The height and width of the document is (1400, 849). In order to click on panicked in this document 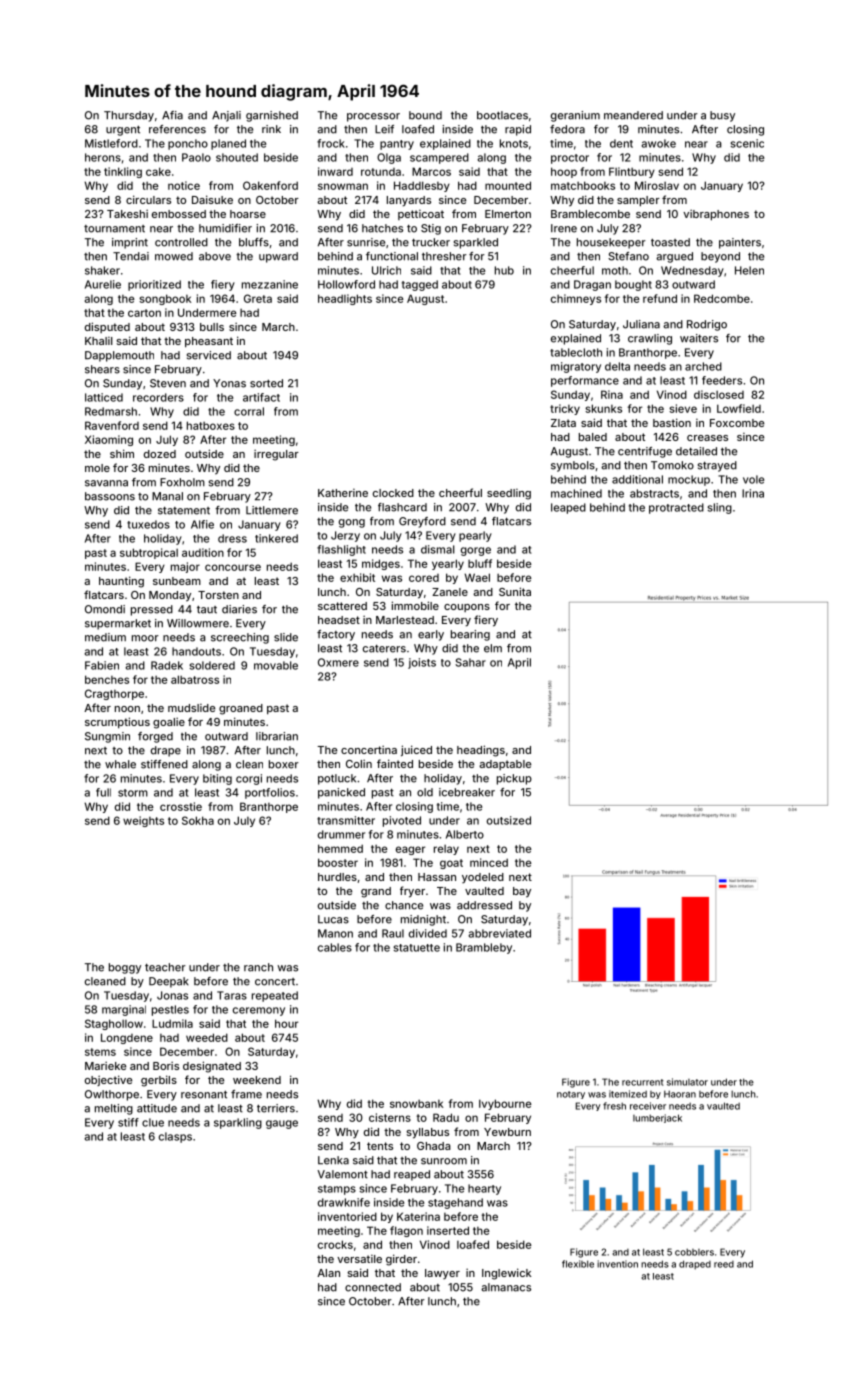, I will do `click(341, 793)`.
